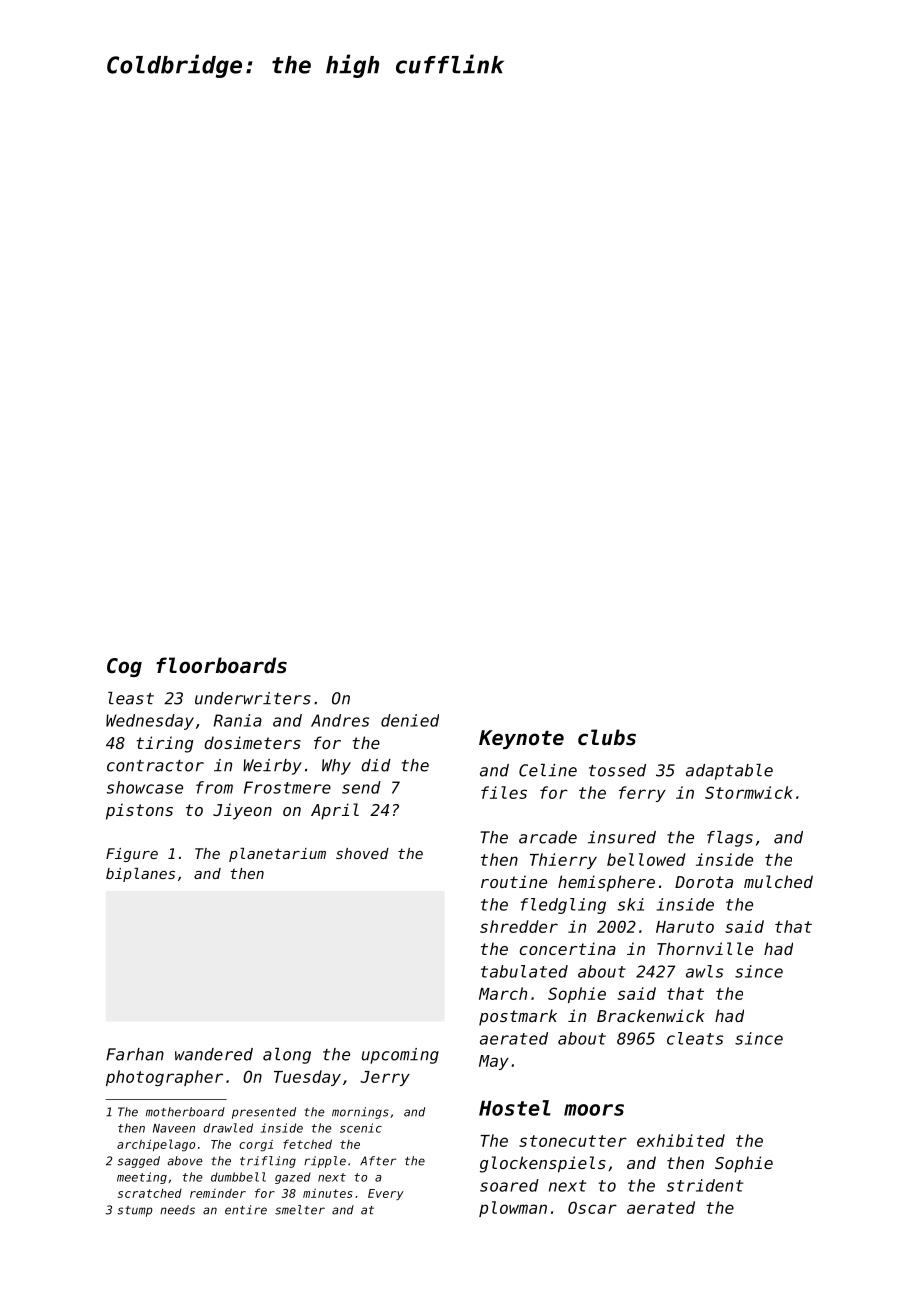 The image size is (924, 1308). What do you see at coordinates (140, 875) in the screenshot?
I see `biplanes` at bounding box center [140, 875].
